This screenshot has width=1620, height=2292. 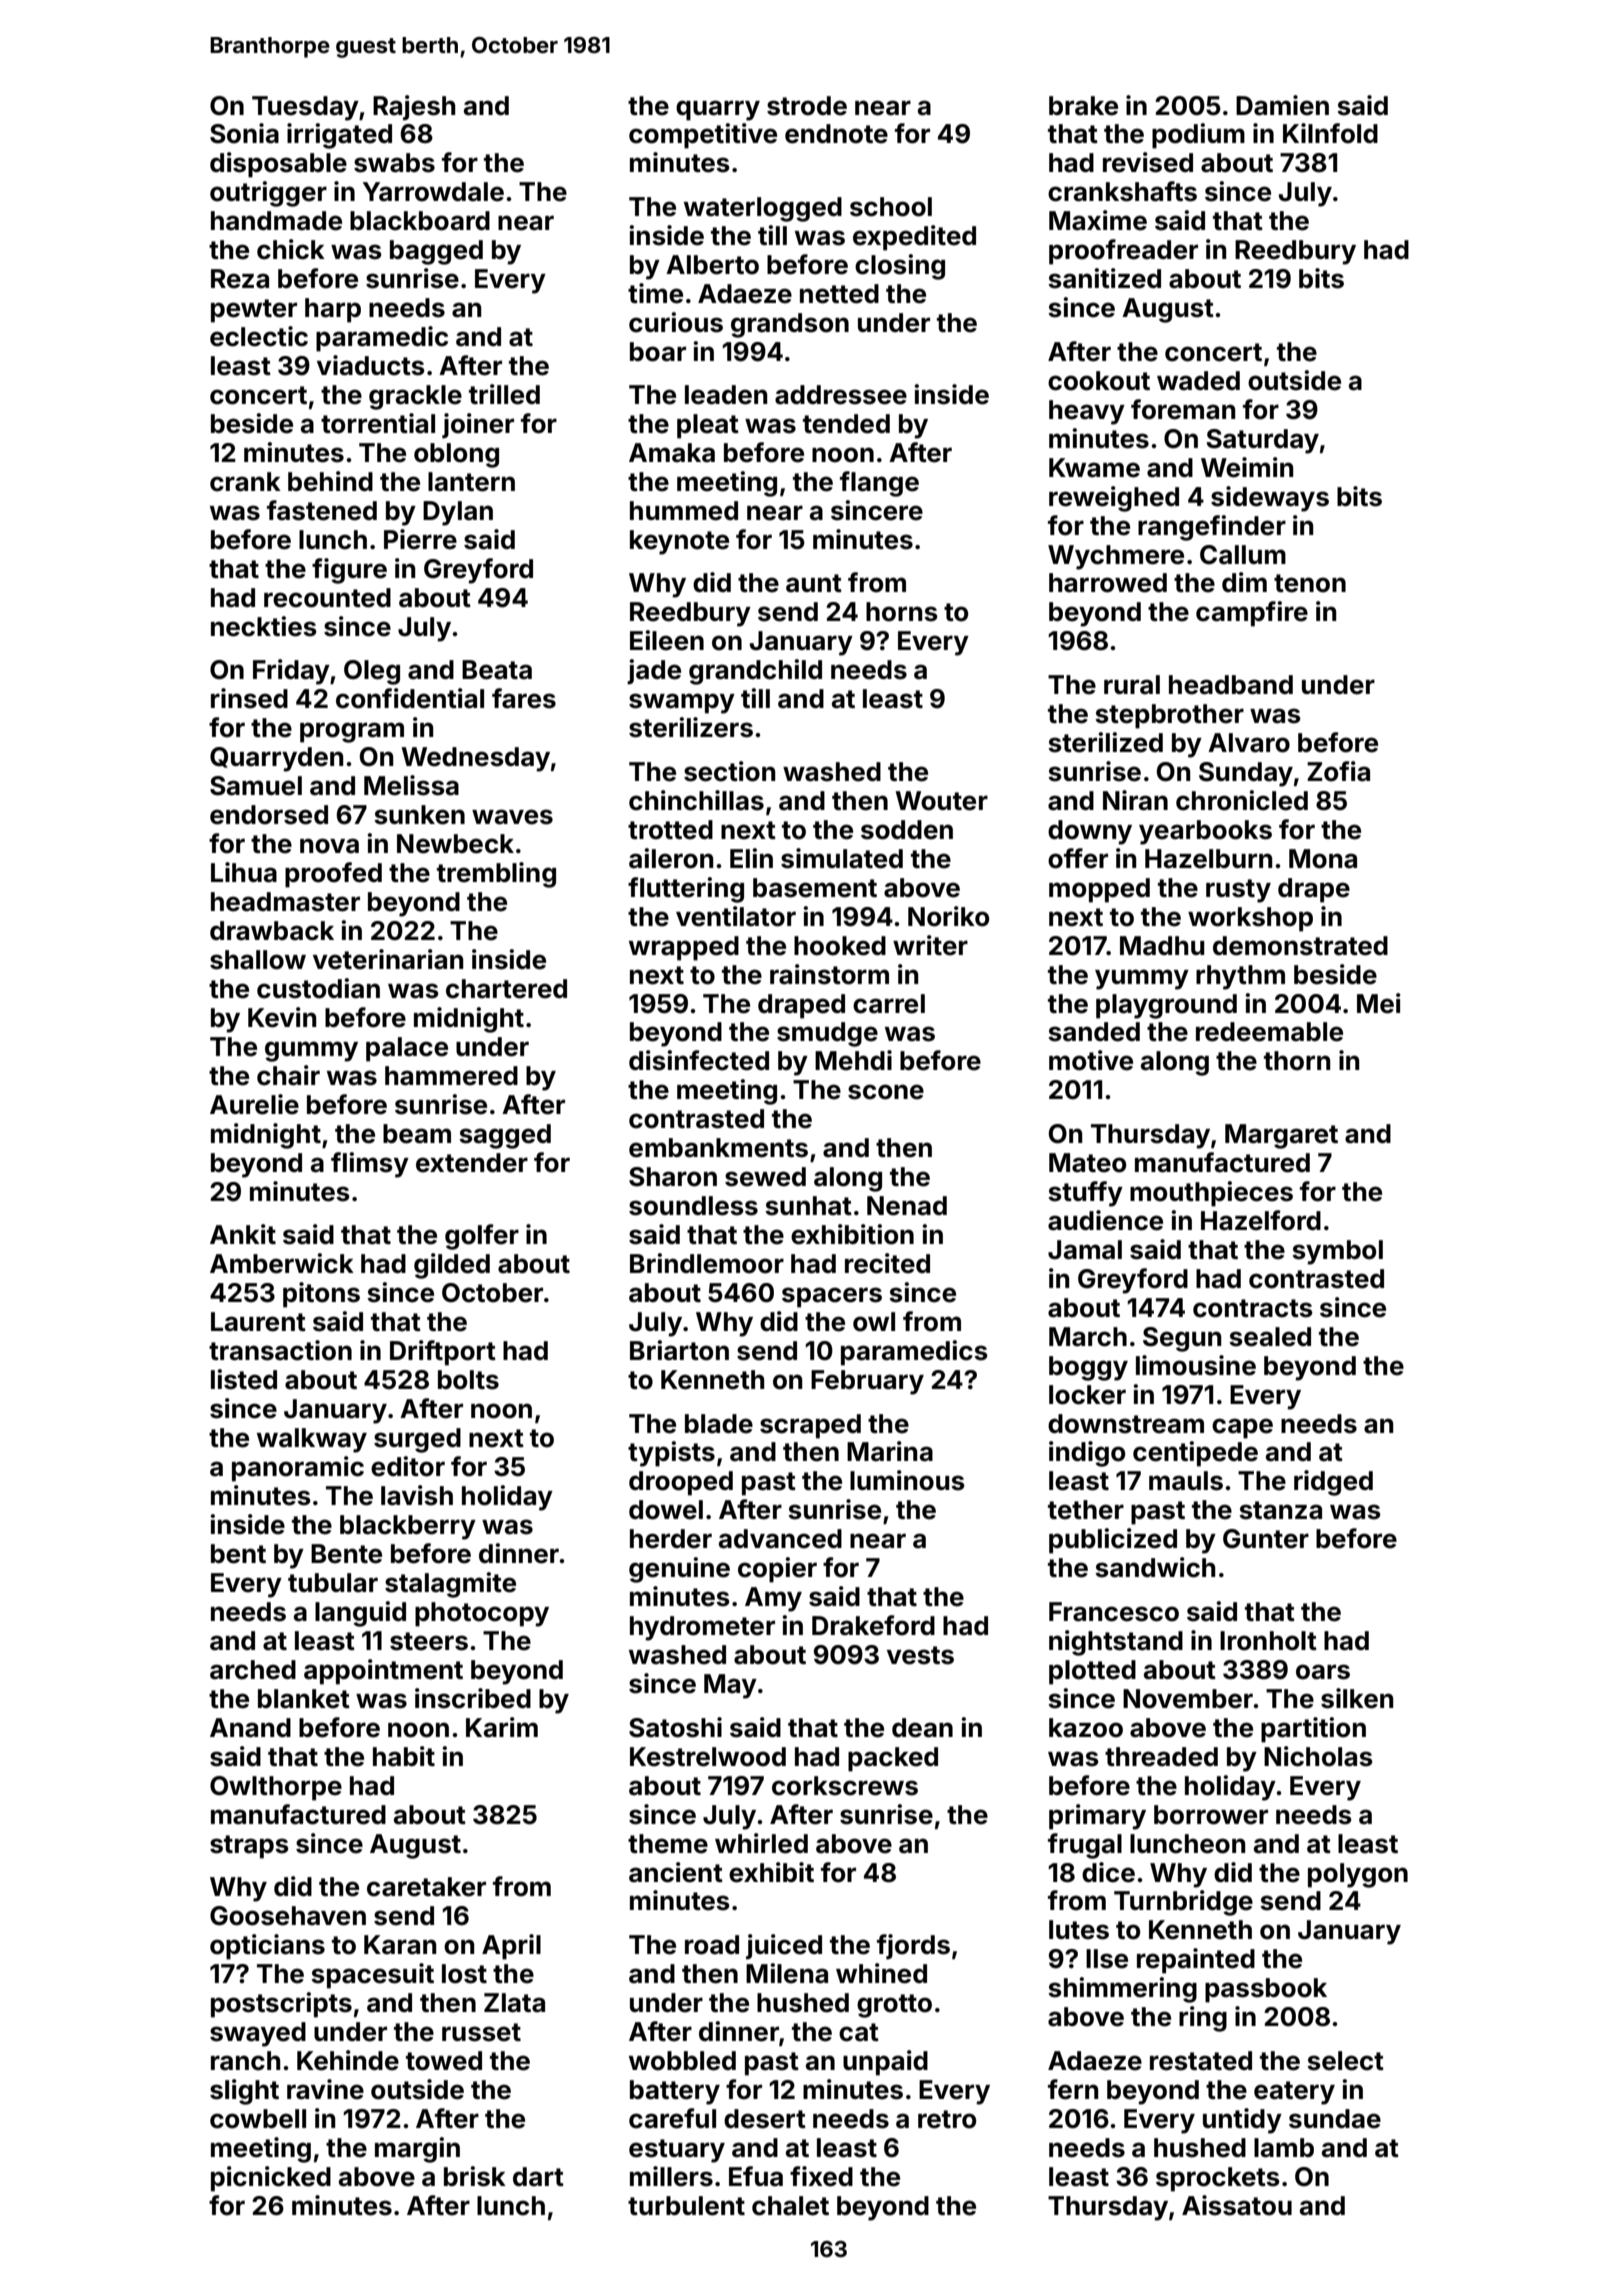 I want to click on Tuesday, so click(x=305, y=108).
